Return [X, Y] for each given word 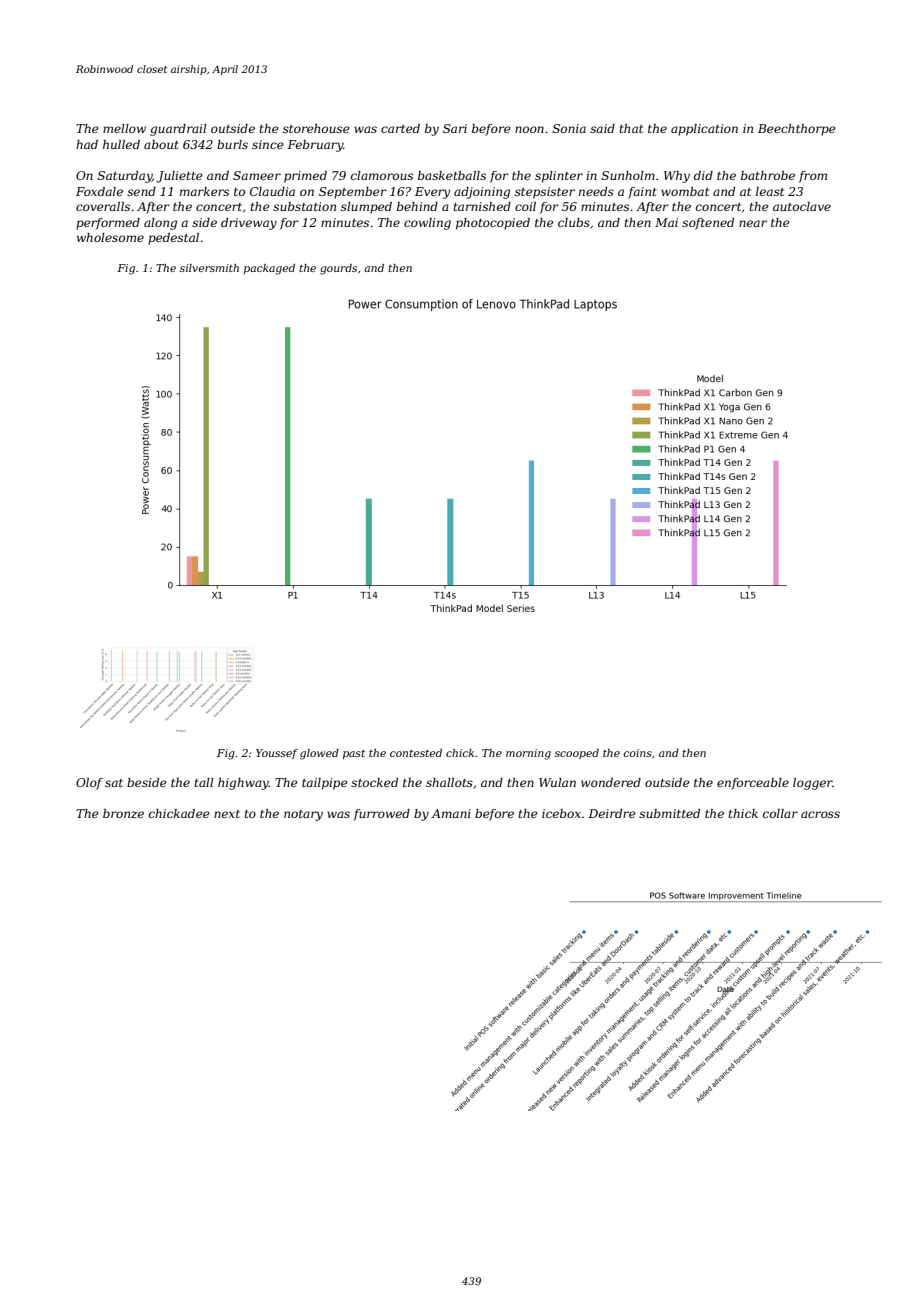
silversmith [209, 268]
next [227, 814]
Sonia [569, 128]
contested [416, 753]
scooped [577, 754]
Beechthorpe [797, 130]
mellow [124, 128]
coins [637, 753]
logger [813, 784]
